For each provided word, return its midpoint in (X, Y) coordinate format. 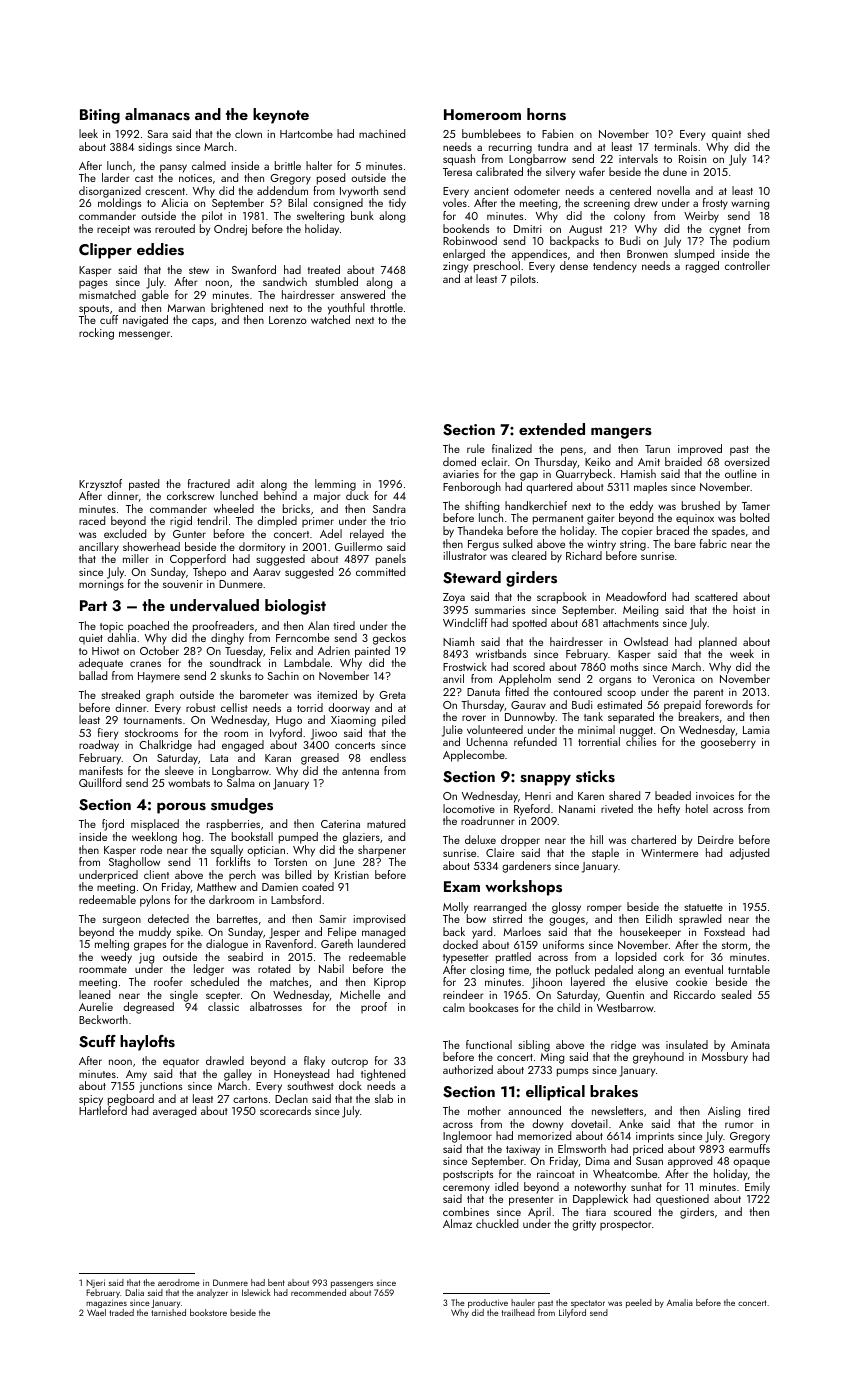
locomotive (469, 808)
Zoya (454, 598)
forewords (729, 704)
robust (201, 707)
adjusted (749, 854)
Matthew (216, 886)
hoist (744, 609)
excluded (125, 533)
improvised (379, 919)
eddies (160, 249)
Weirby (701, 217)
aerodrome (179, 1282)
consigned (338, 204)
